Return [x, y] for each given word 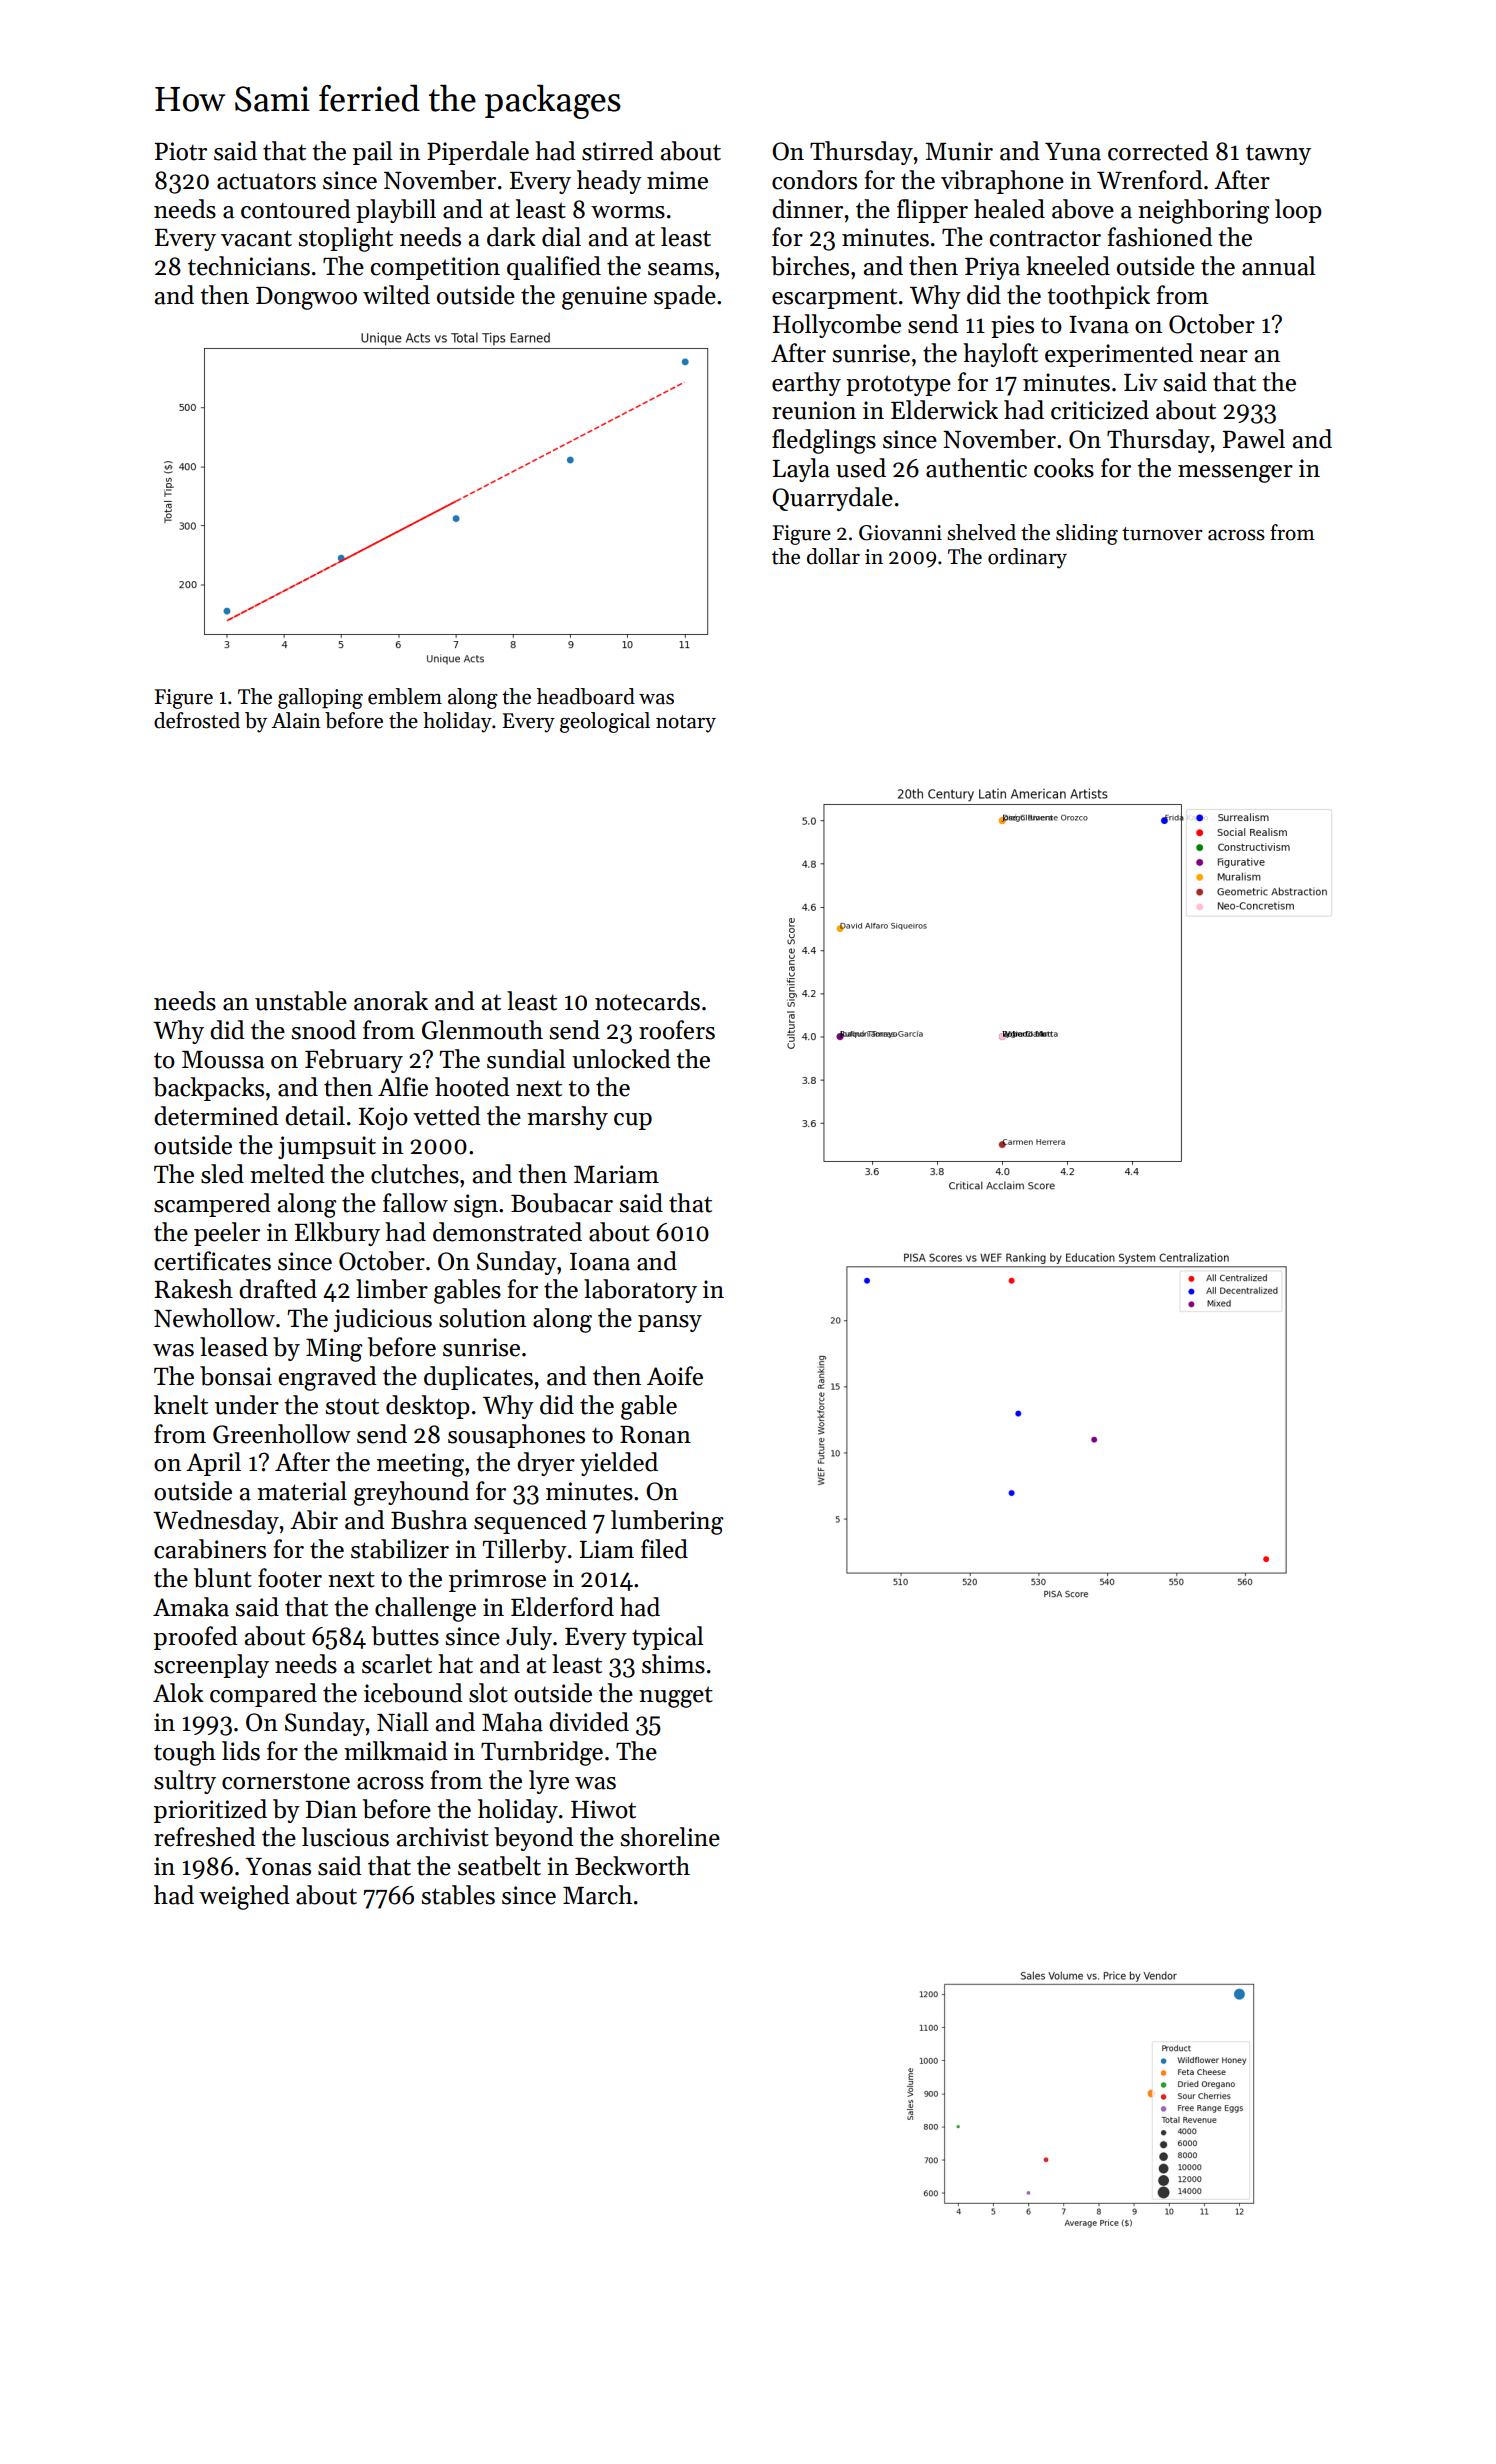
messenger [1235, 474]
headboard [586, 696]
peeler [227, 1234]
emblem [405, 696]
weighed [244, 1897]
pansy [670, 1323]
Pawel [1254, 439]
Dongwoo [306, 298]
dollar [833, 556]
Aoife [675, 1376]
